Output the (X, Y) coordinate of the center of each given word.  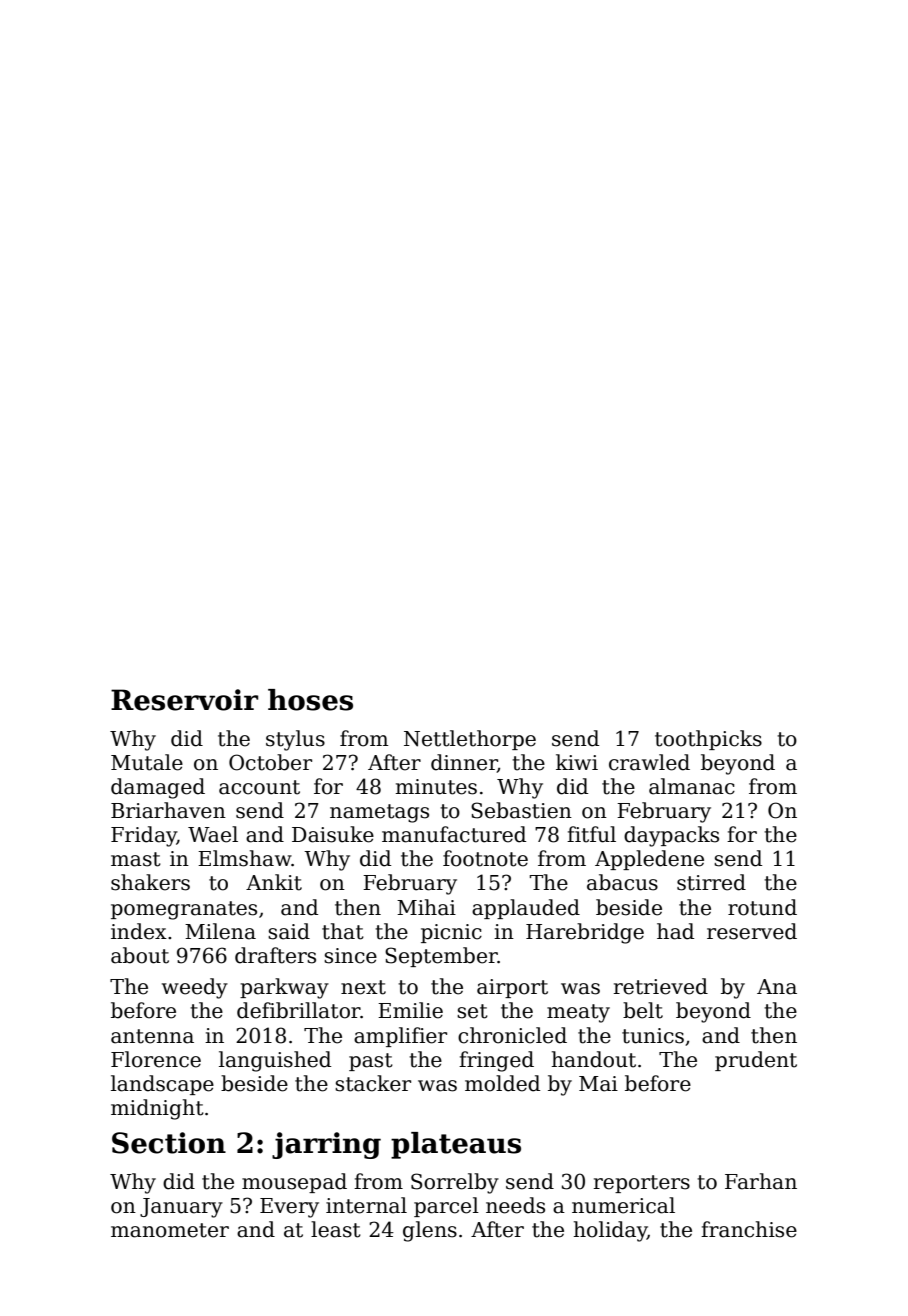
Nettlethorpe (470, 740)
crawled (649, 762)
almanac (692, 786)
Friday (144, 836)
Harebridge (585, 933)
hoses (310, 700)
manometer (170, 1230)
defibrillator (299, 1010)
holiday (610, 1231)
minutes (436, 787)
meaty (578, 1013)
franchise (749, 1229)
